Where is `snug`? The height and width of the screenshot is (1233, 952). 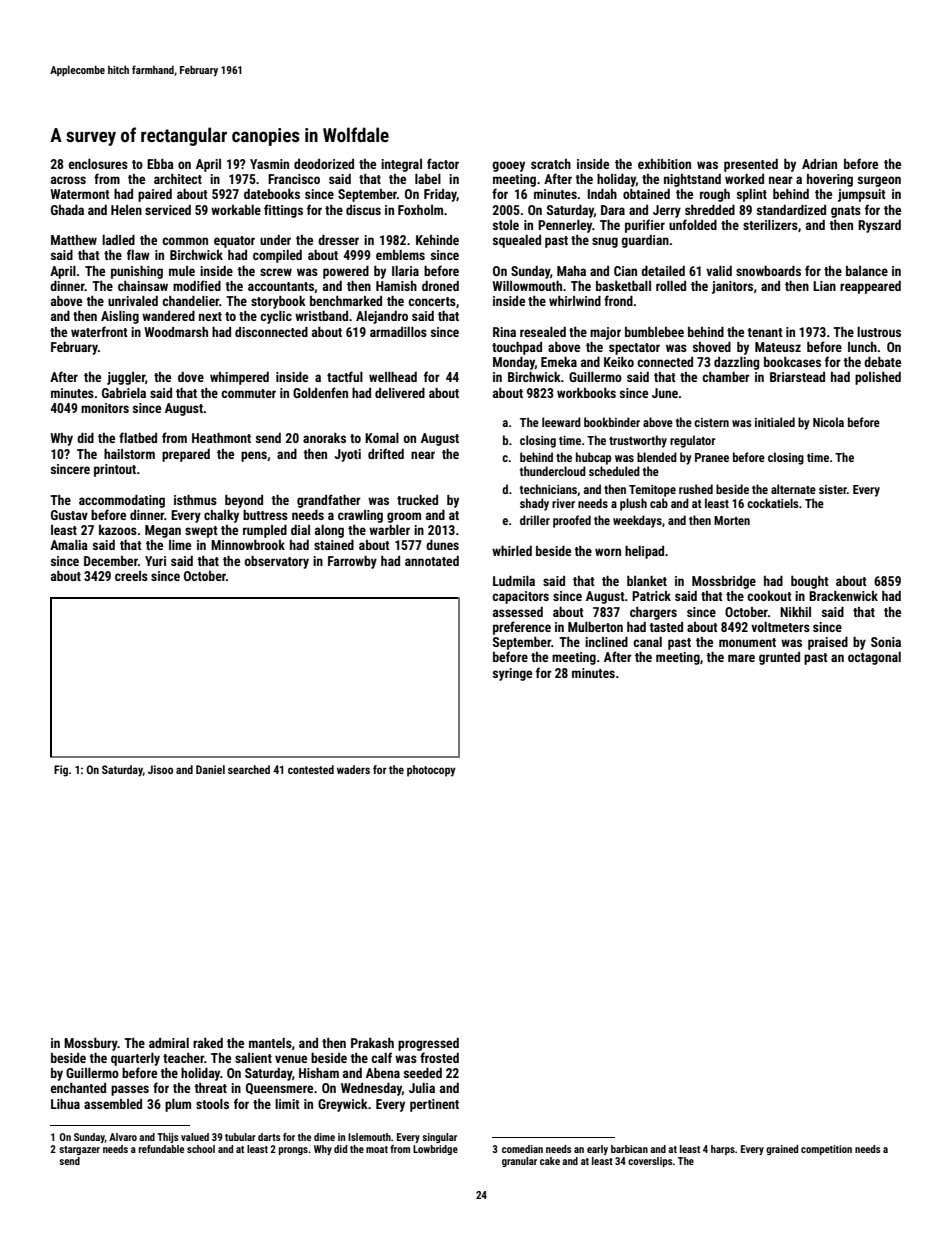 snug is located at coordinates (605, 242).
